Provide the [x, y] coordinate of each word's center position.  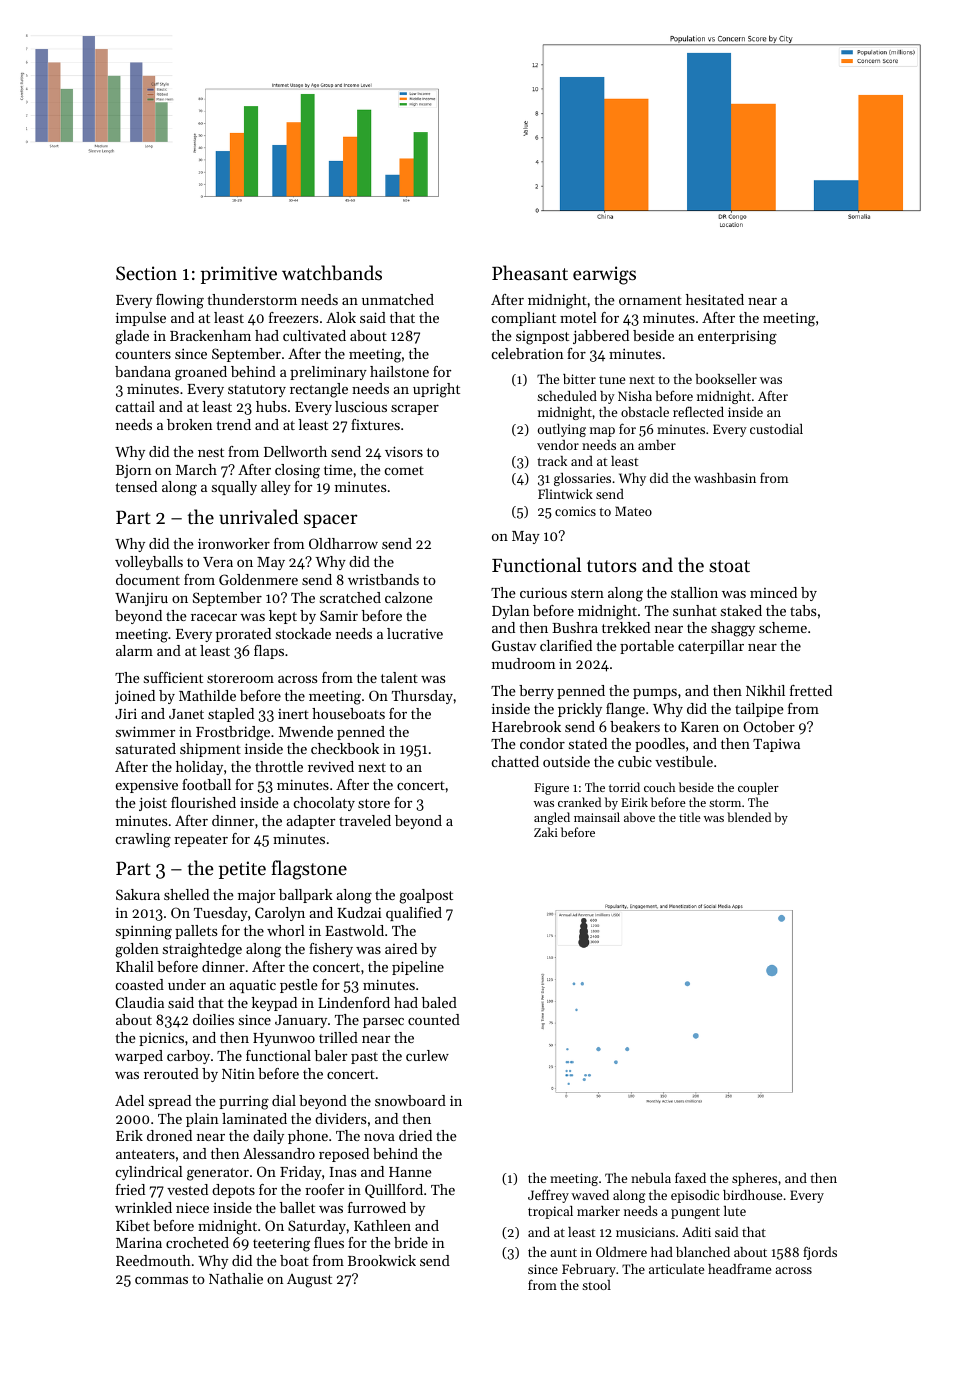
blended [749, 817]
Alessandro [279, 1153]
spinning [144, 932]
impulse [141, 319]
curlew [427, 1055]
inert [293, 714]
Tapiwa [776, 745]
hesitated [715, 299]
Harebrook [526, 726]
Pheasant [530, 272]
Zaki [546, 832]
